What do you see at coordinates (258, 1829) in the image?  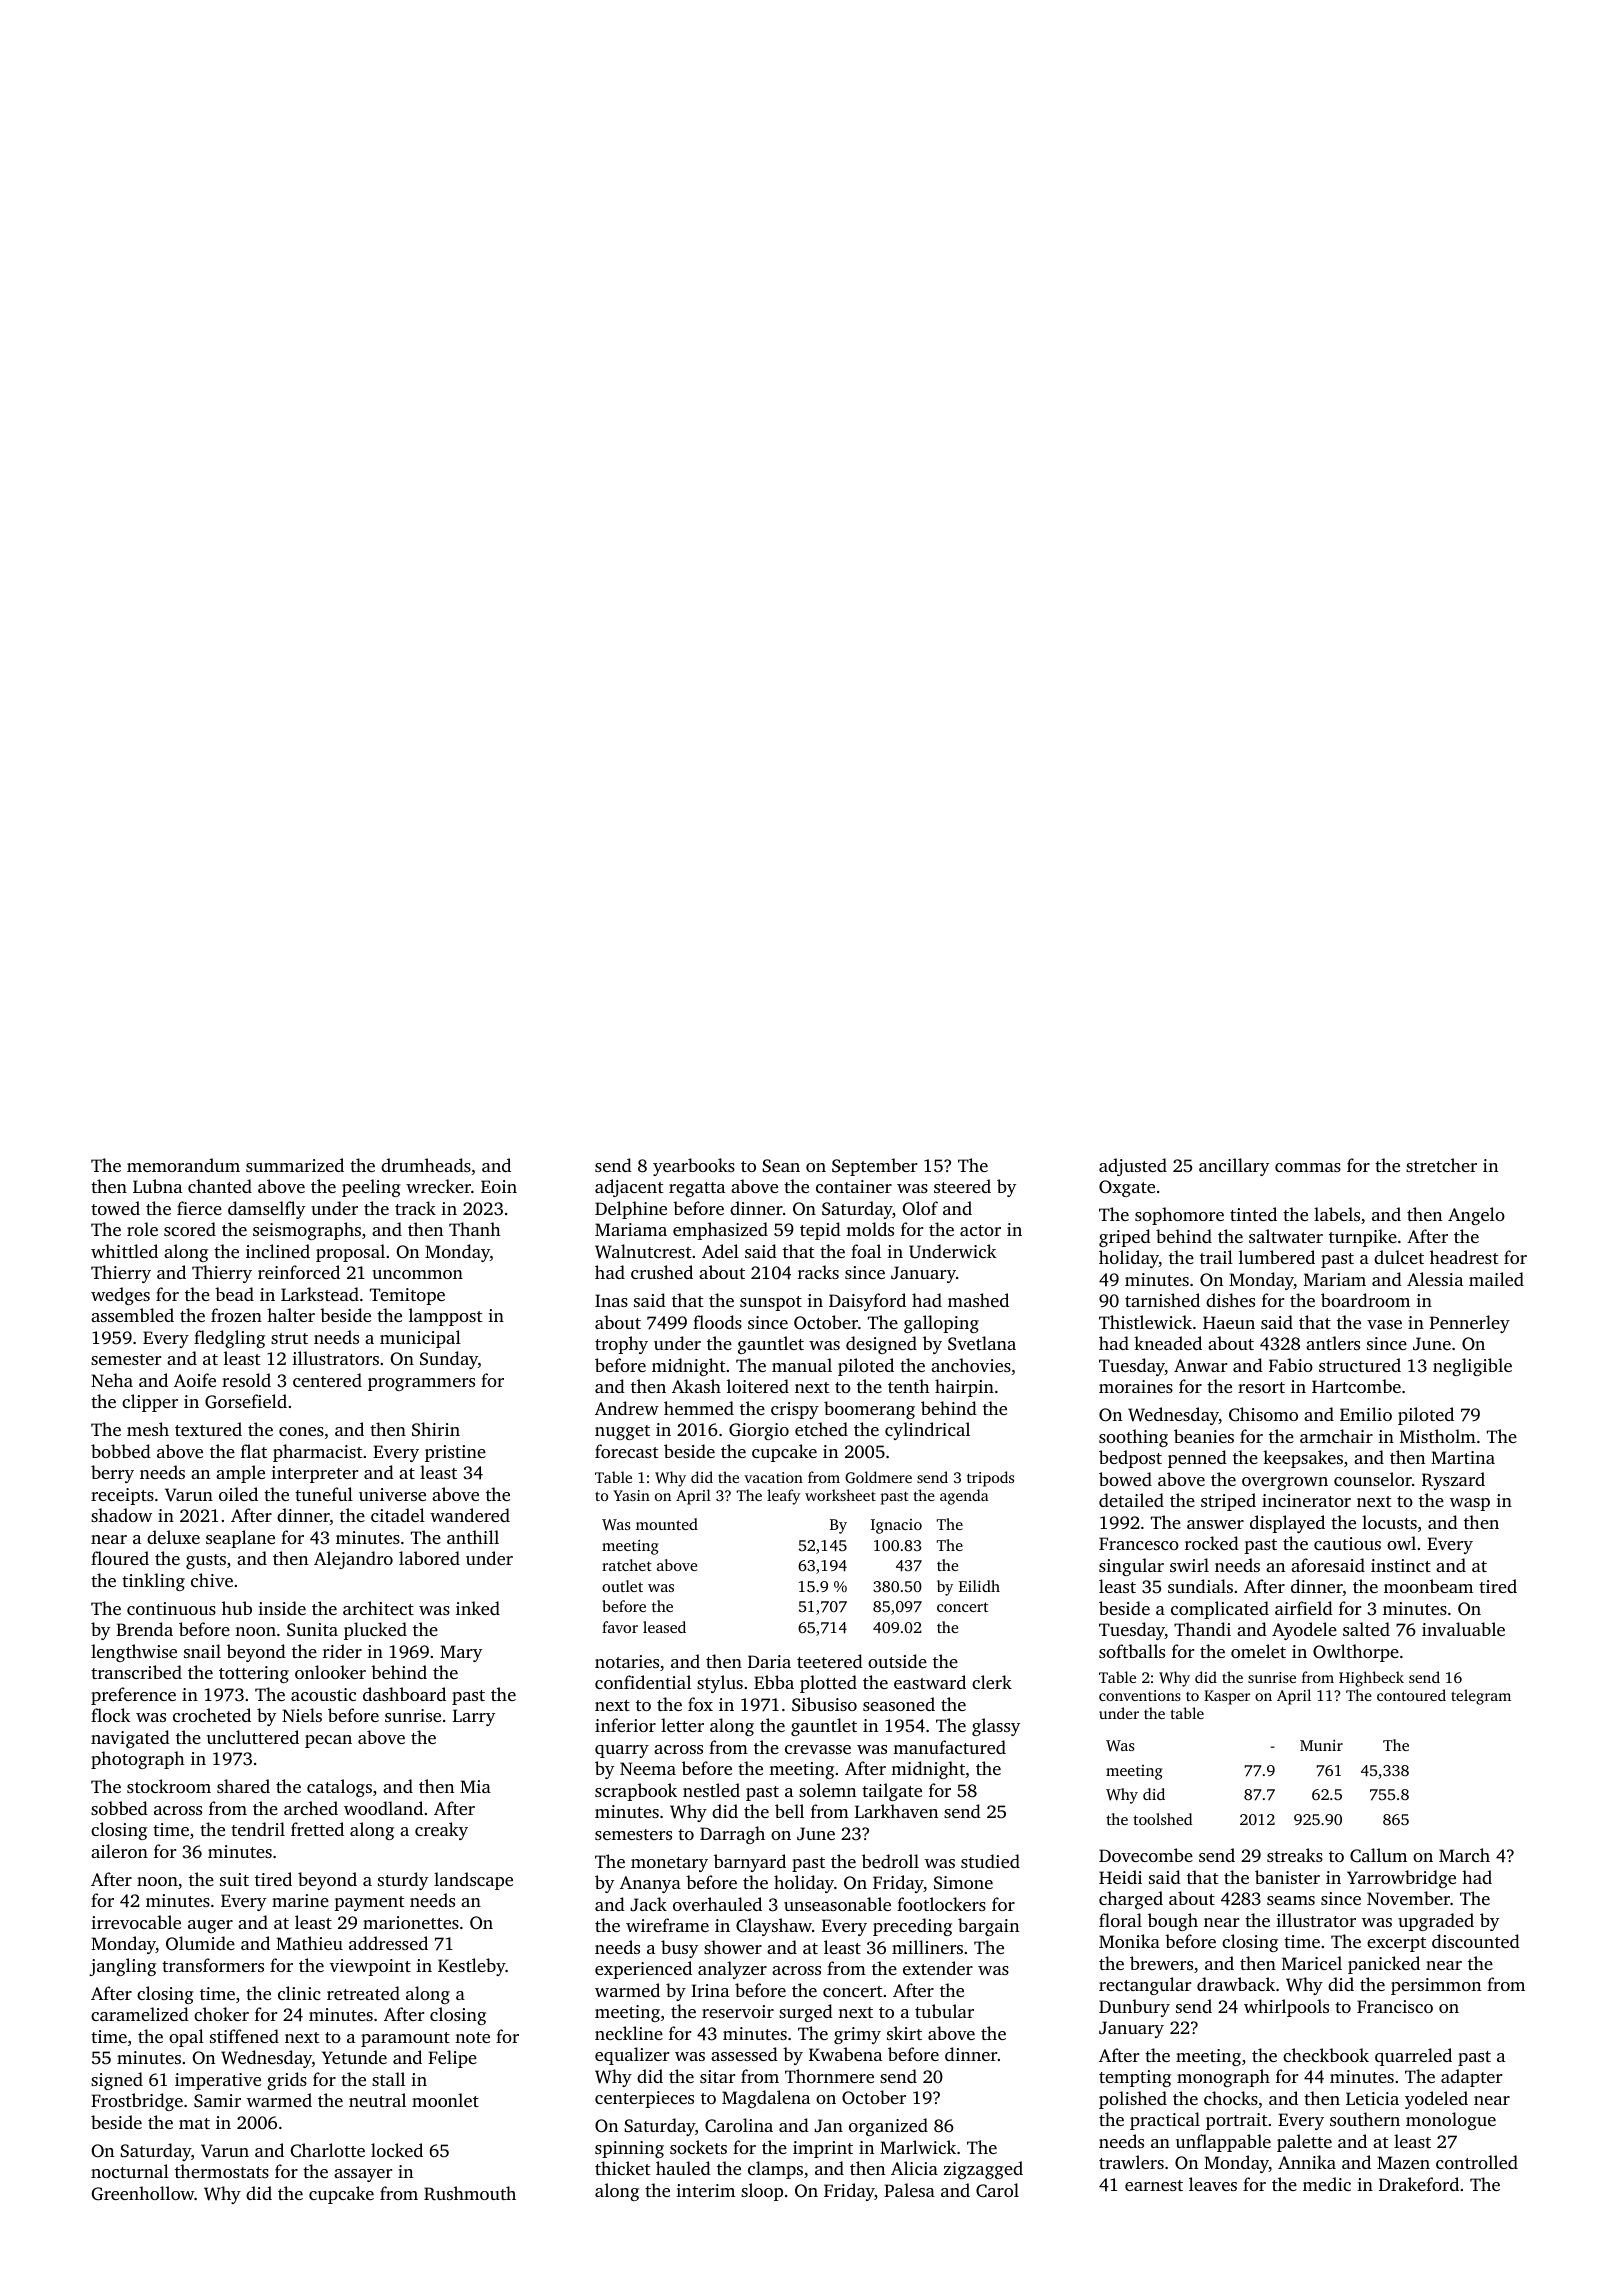 I see `tendril` at bounding box center [258, 1829].
